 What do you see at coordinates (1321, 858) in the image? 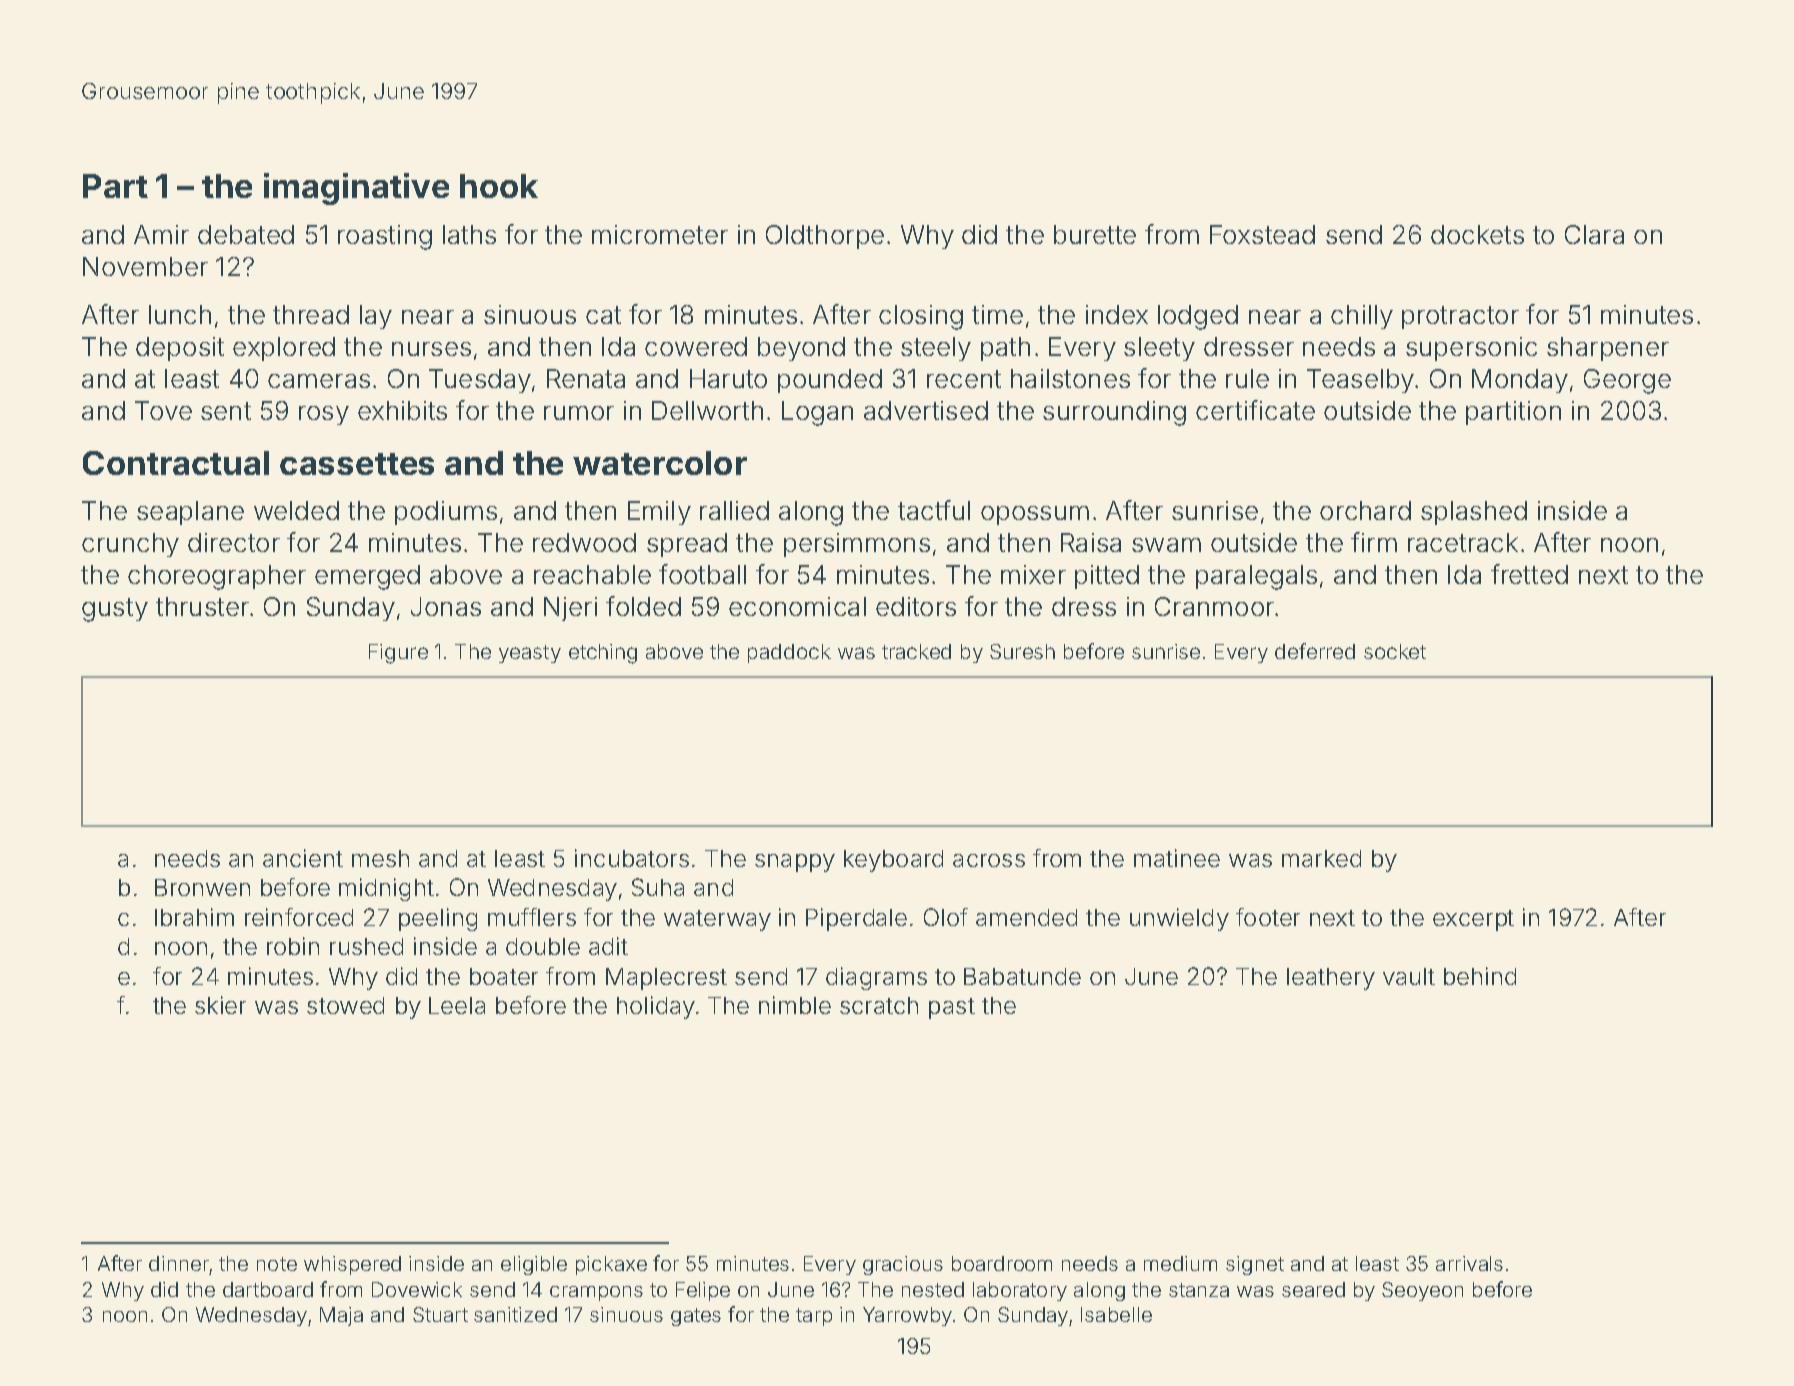
I see `marked` at bounding box center [1321, 858].
